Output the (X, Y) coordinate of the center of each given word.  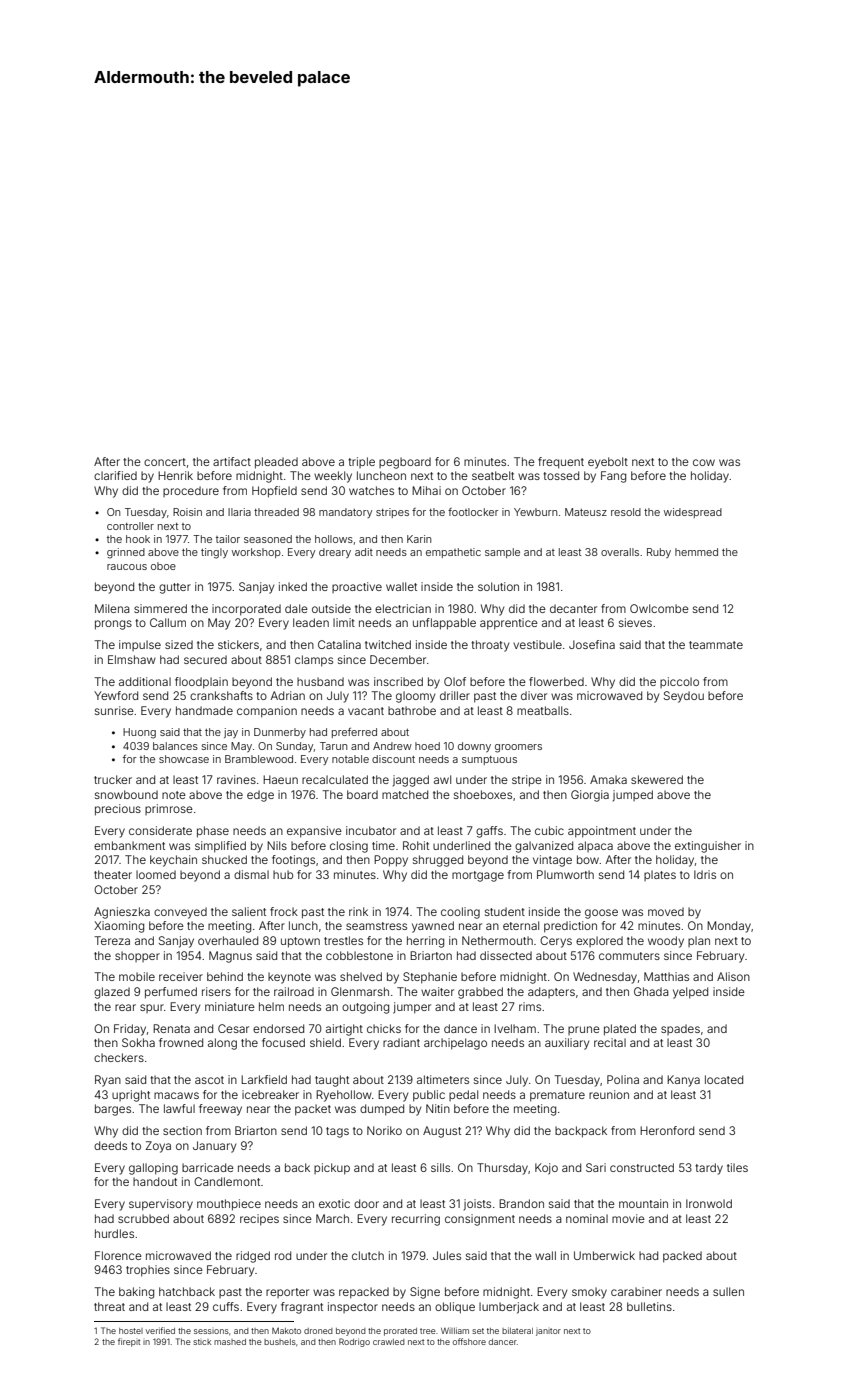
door (366, 1203)
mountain (643, 1203)
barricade (208, 1167)
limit (344, 622)
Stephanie (430, 978)
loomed (156, 874)
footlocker (473, 512)
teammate (716, 645)
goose (601, 914)
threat (109, 1306)
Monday (729, 927)
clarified (115, 475)
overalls (620, 552)
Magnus (230, 957)
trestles (343, 940)
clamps (314, 661)
